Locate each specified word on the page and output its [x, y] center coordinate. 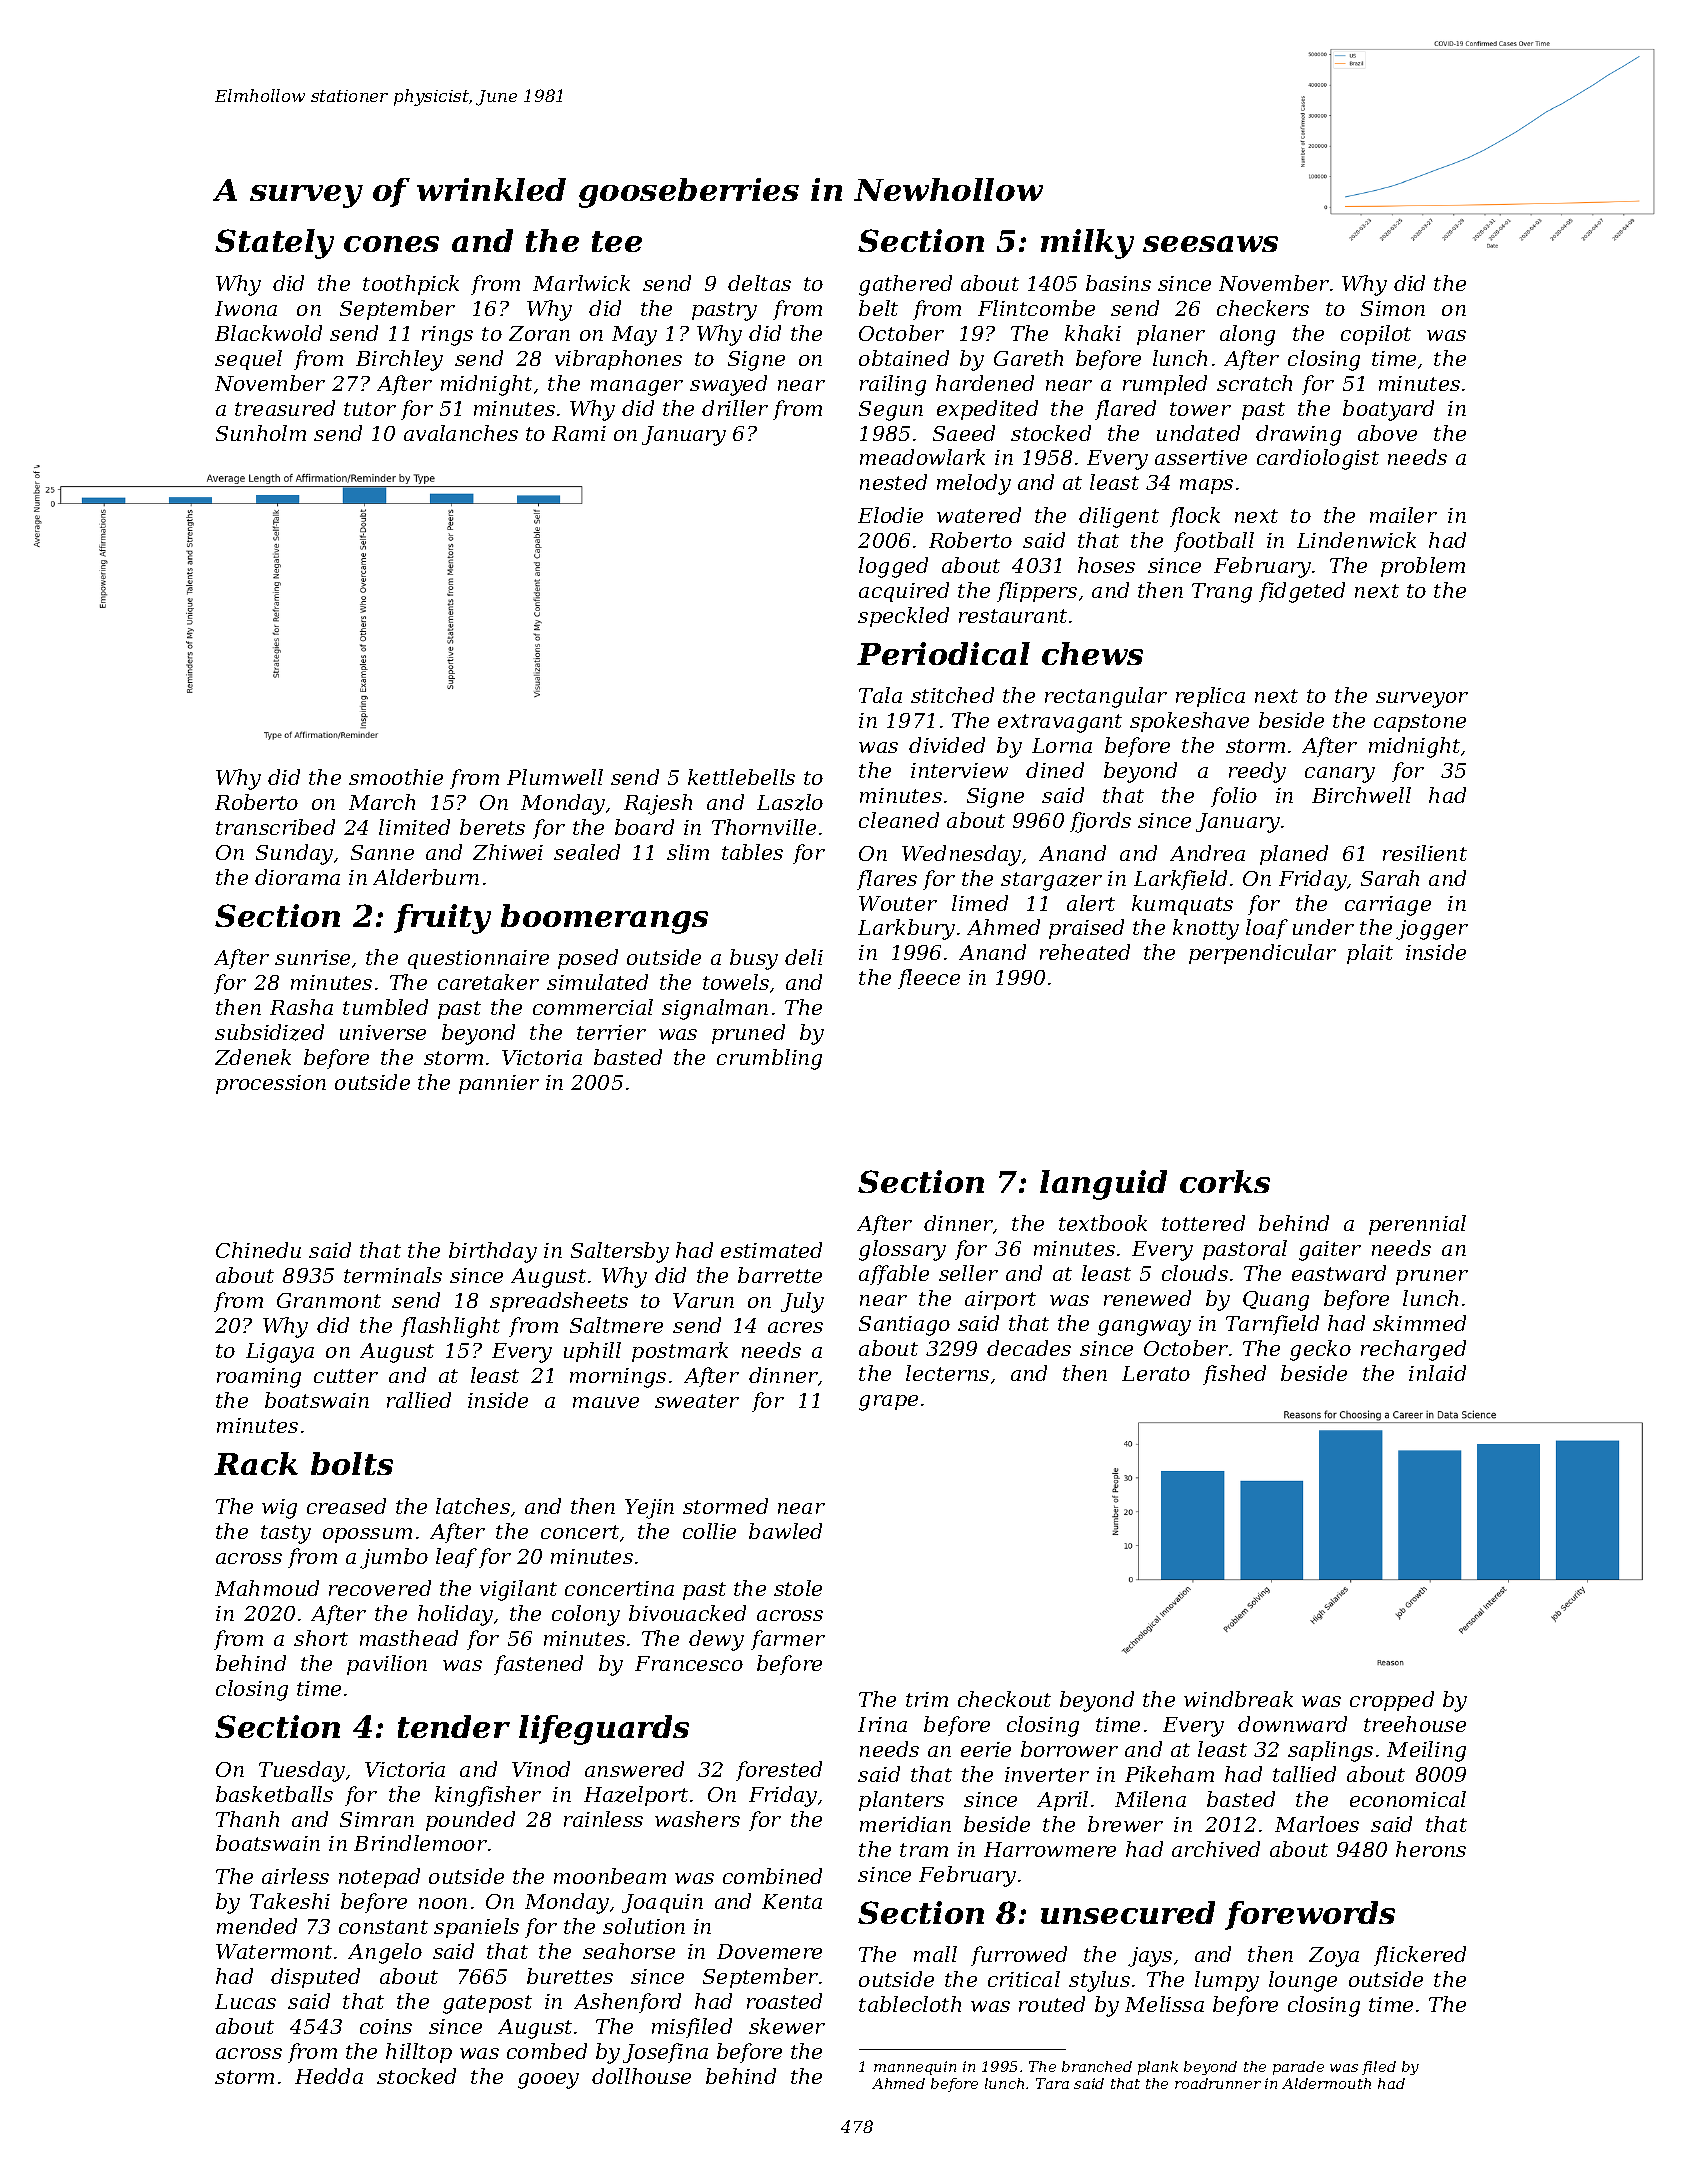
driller [735, 408]
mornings [618, 1378]
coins [386, 2026]
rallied [419, 1400]
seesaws [1210, 244]
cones [391, 244]
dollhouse [641, 2076]
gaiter [1330, 1251]
